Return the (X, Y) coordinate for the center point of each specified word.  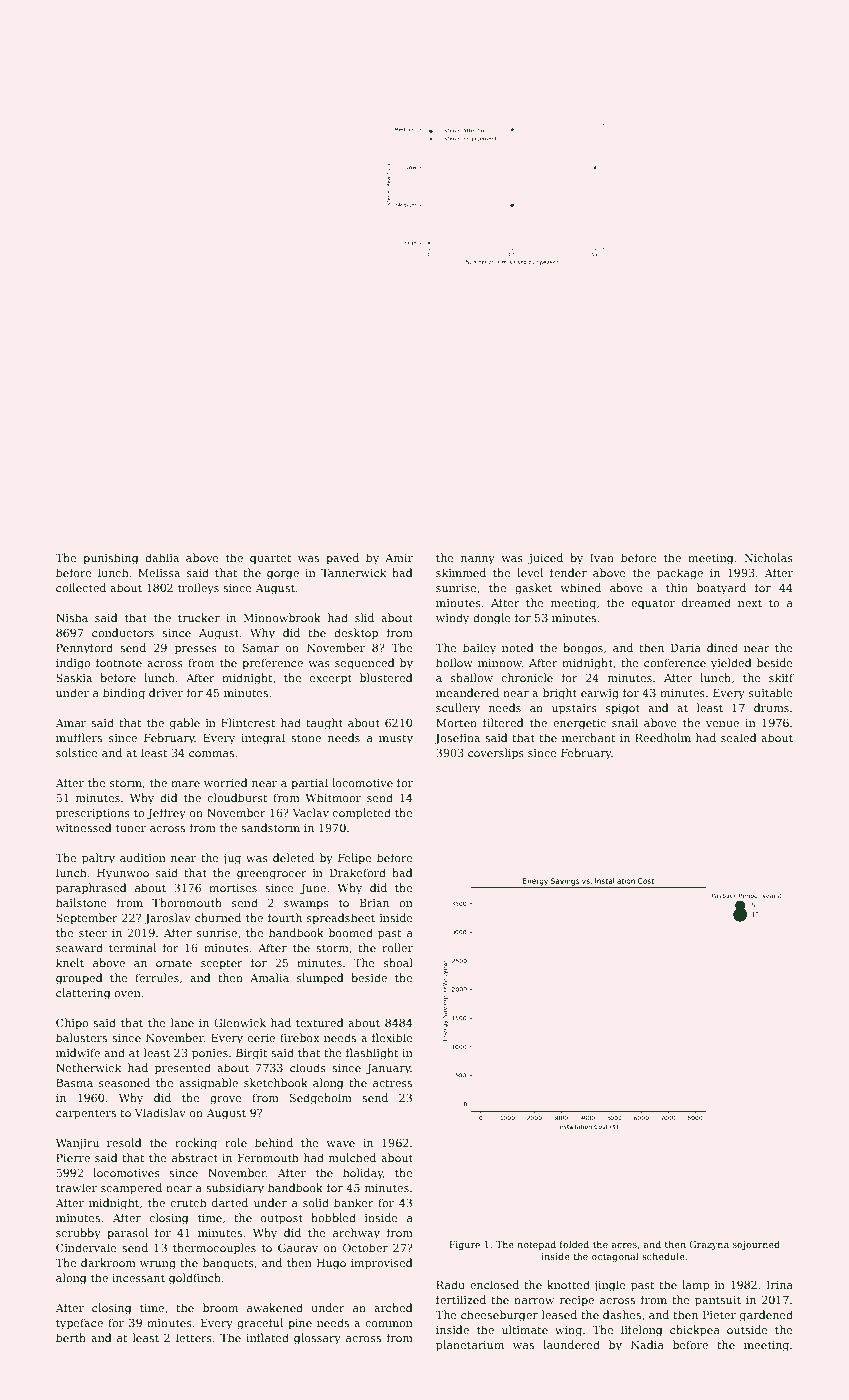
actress (392, 1083)
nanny (478, 560)
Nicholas (768, 557)
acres (624, 1245)
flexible (392, 1037)
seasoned (124, 1082)
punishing (111, 559)
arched (393, 1307)
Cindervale (86, 1247)
